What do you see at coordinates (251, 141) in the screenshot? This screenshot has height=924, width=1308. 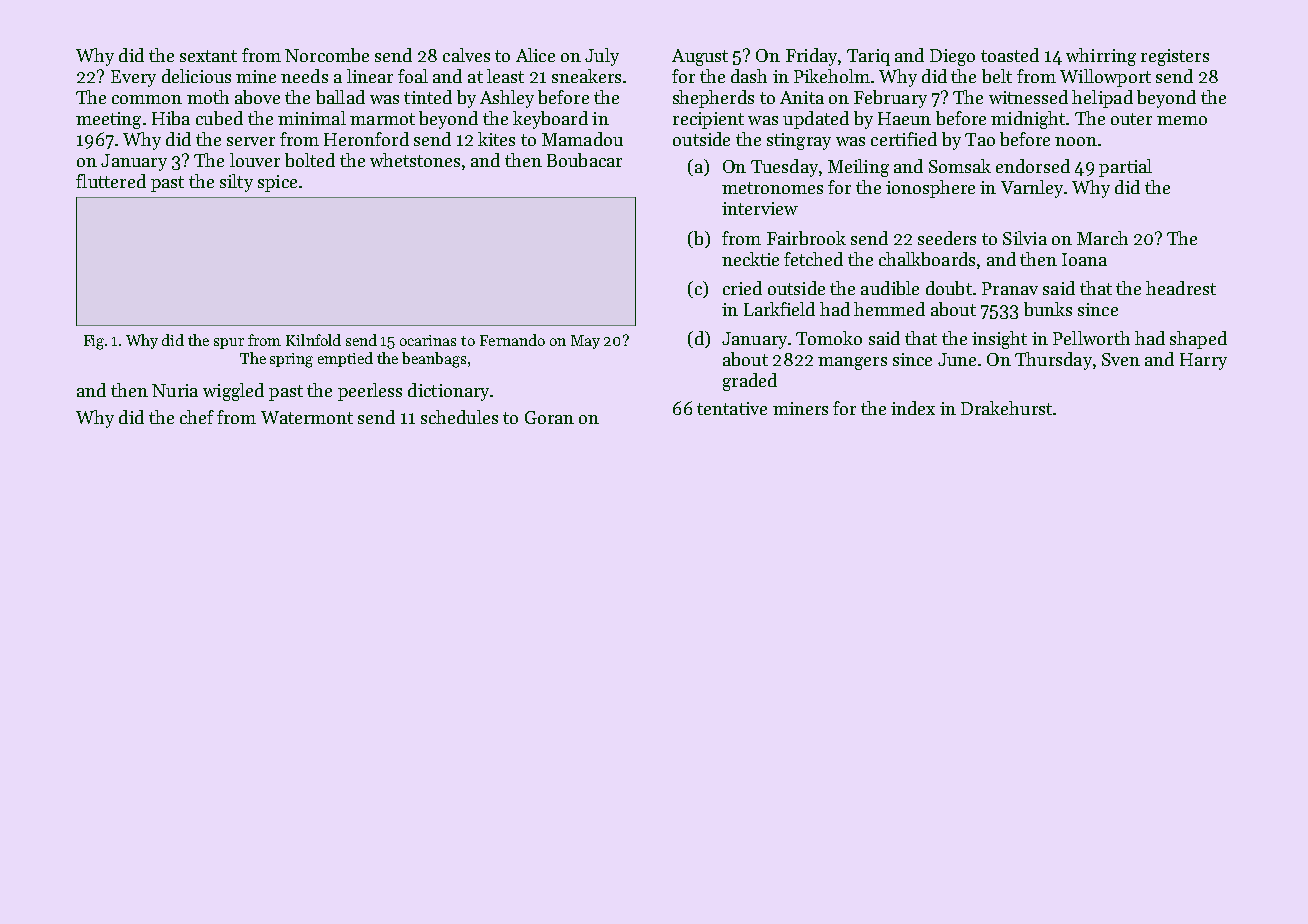 I see `server` at bounding box center [251, 141].
